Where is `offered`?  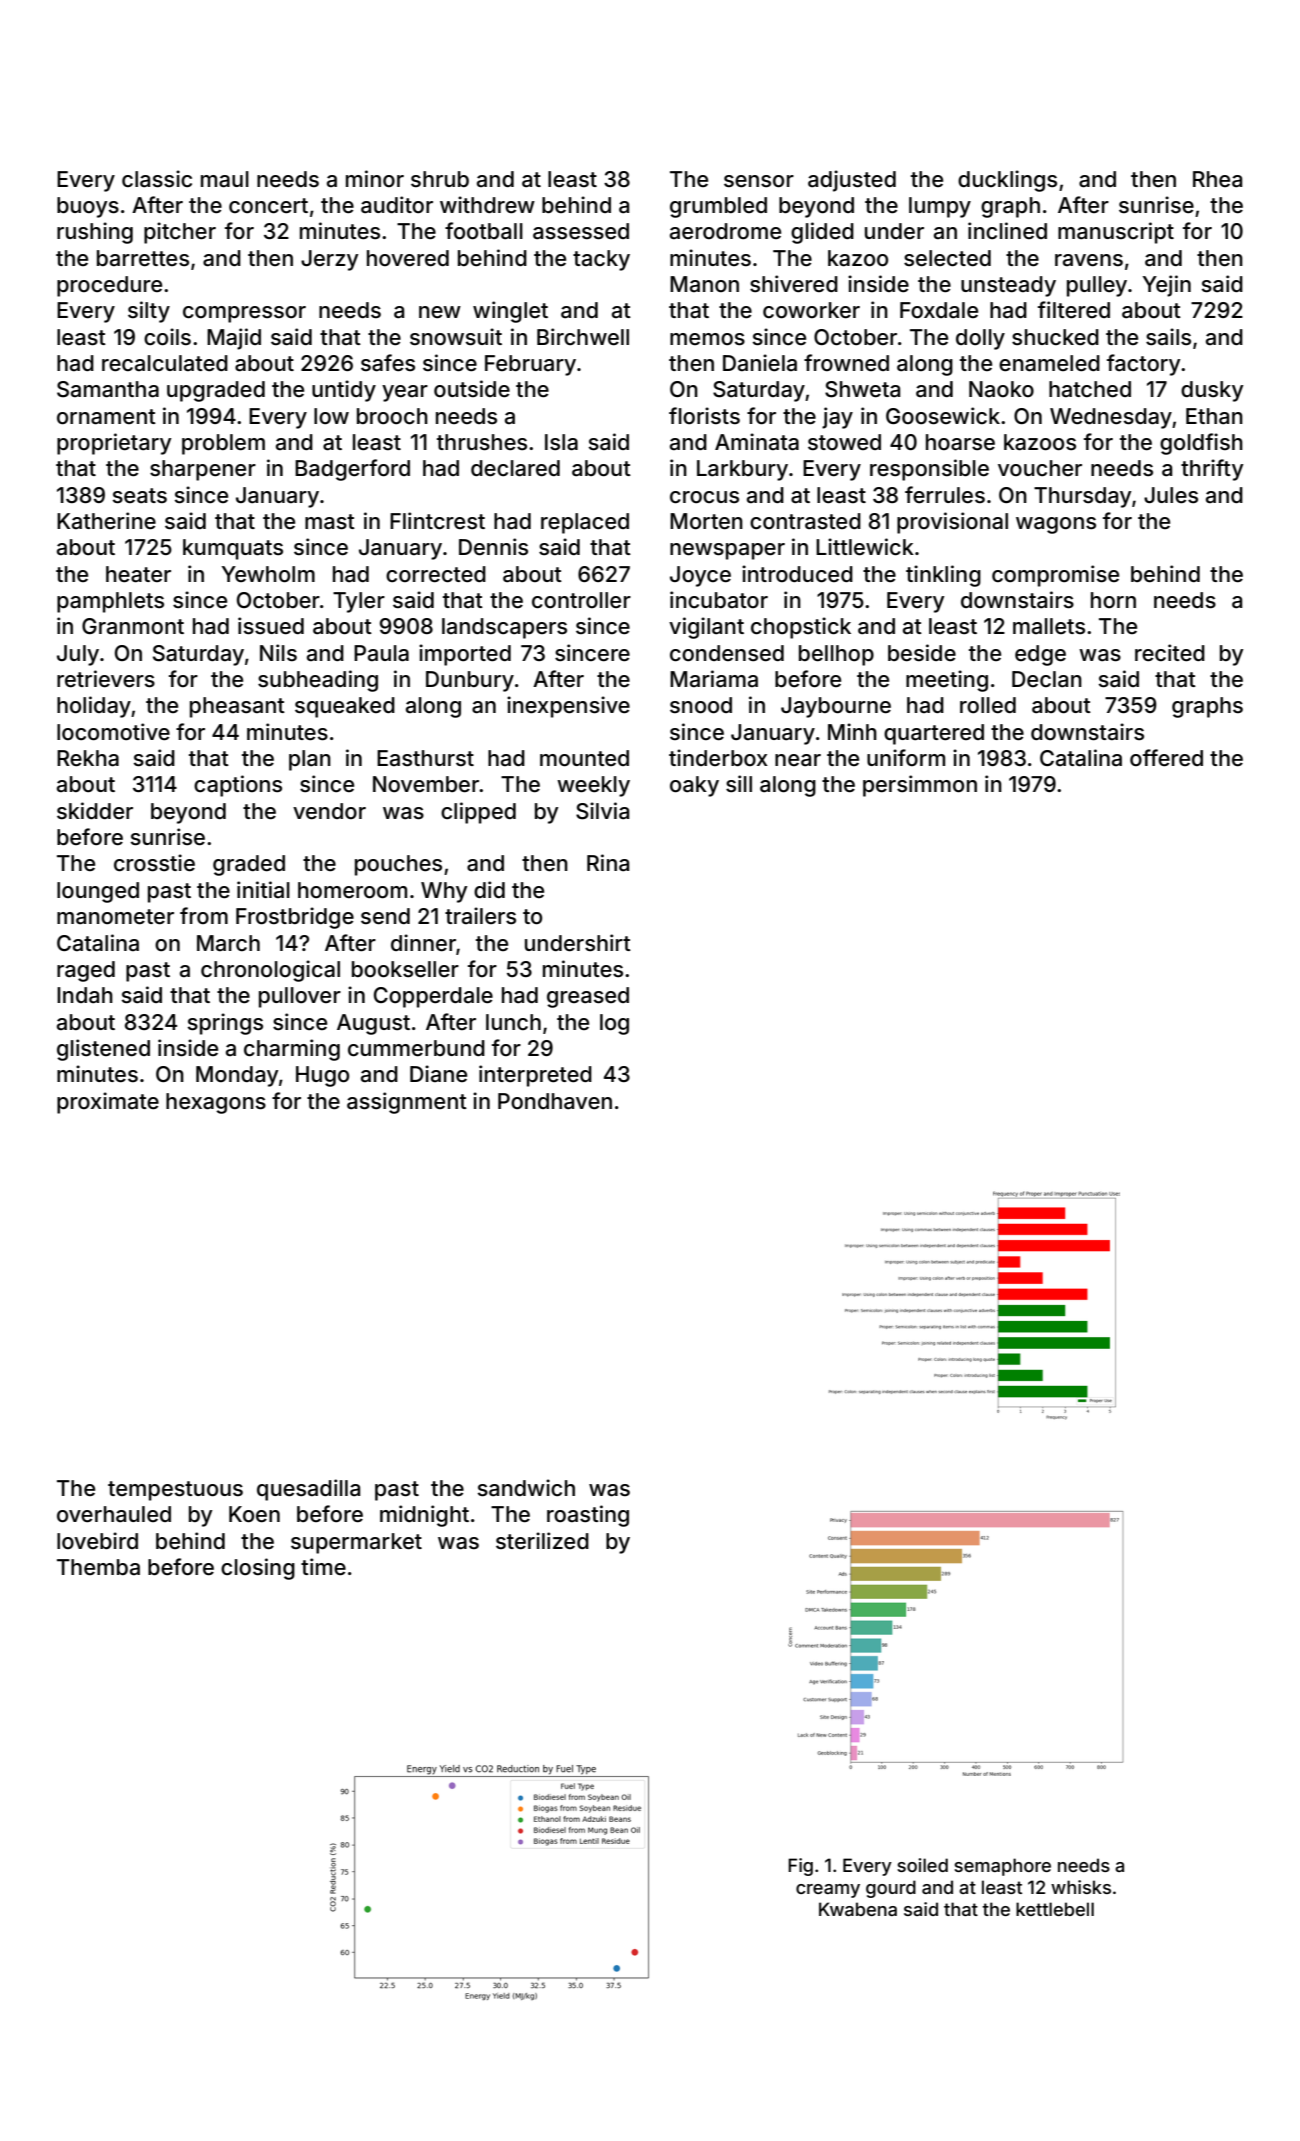
offered is located at coordinates (1166, 758).
